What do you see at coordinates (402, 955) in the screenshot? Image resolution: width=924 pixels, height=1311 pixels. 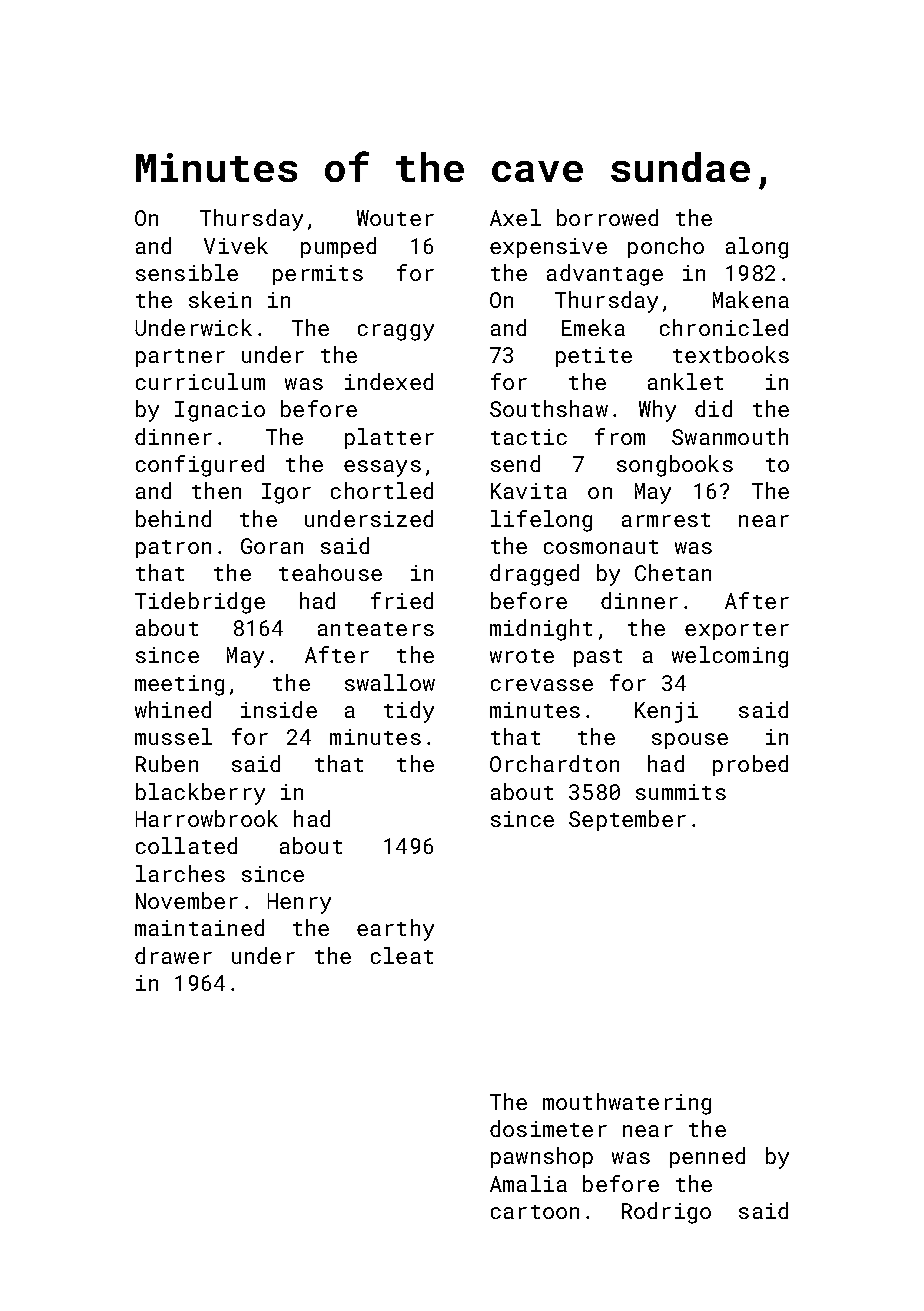 I see `cleat` at bounding box center [402, 955].
